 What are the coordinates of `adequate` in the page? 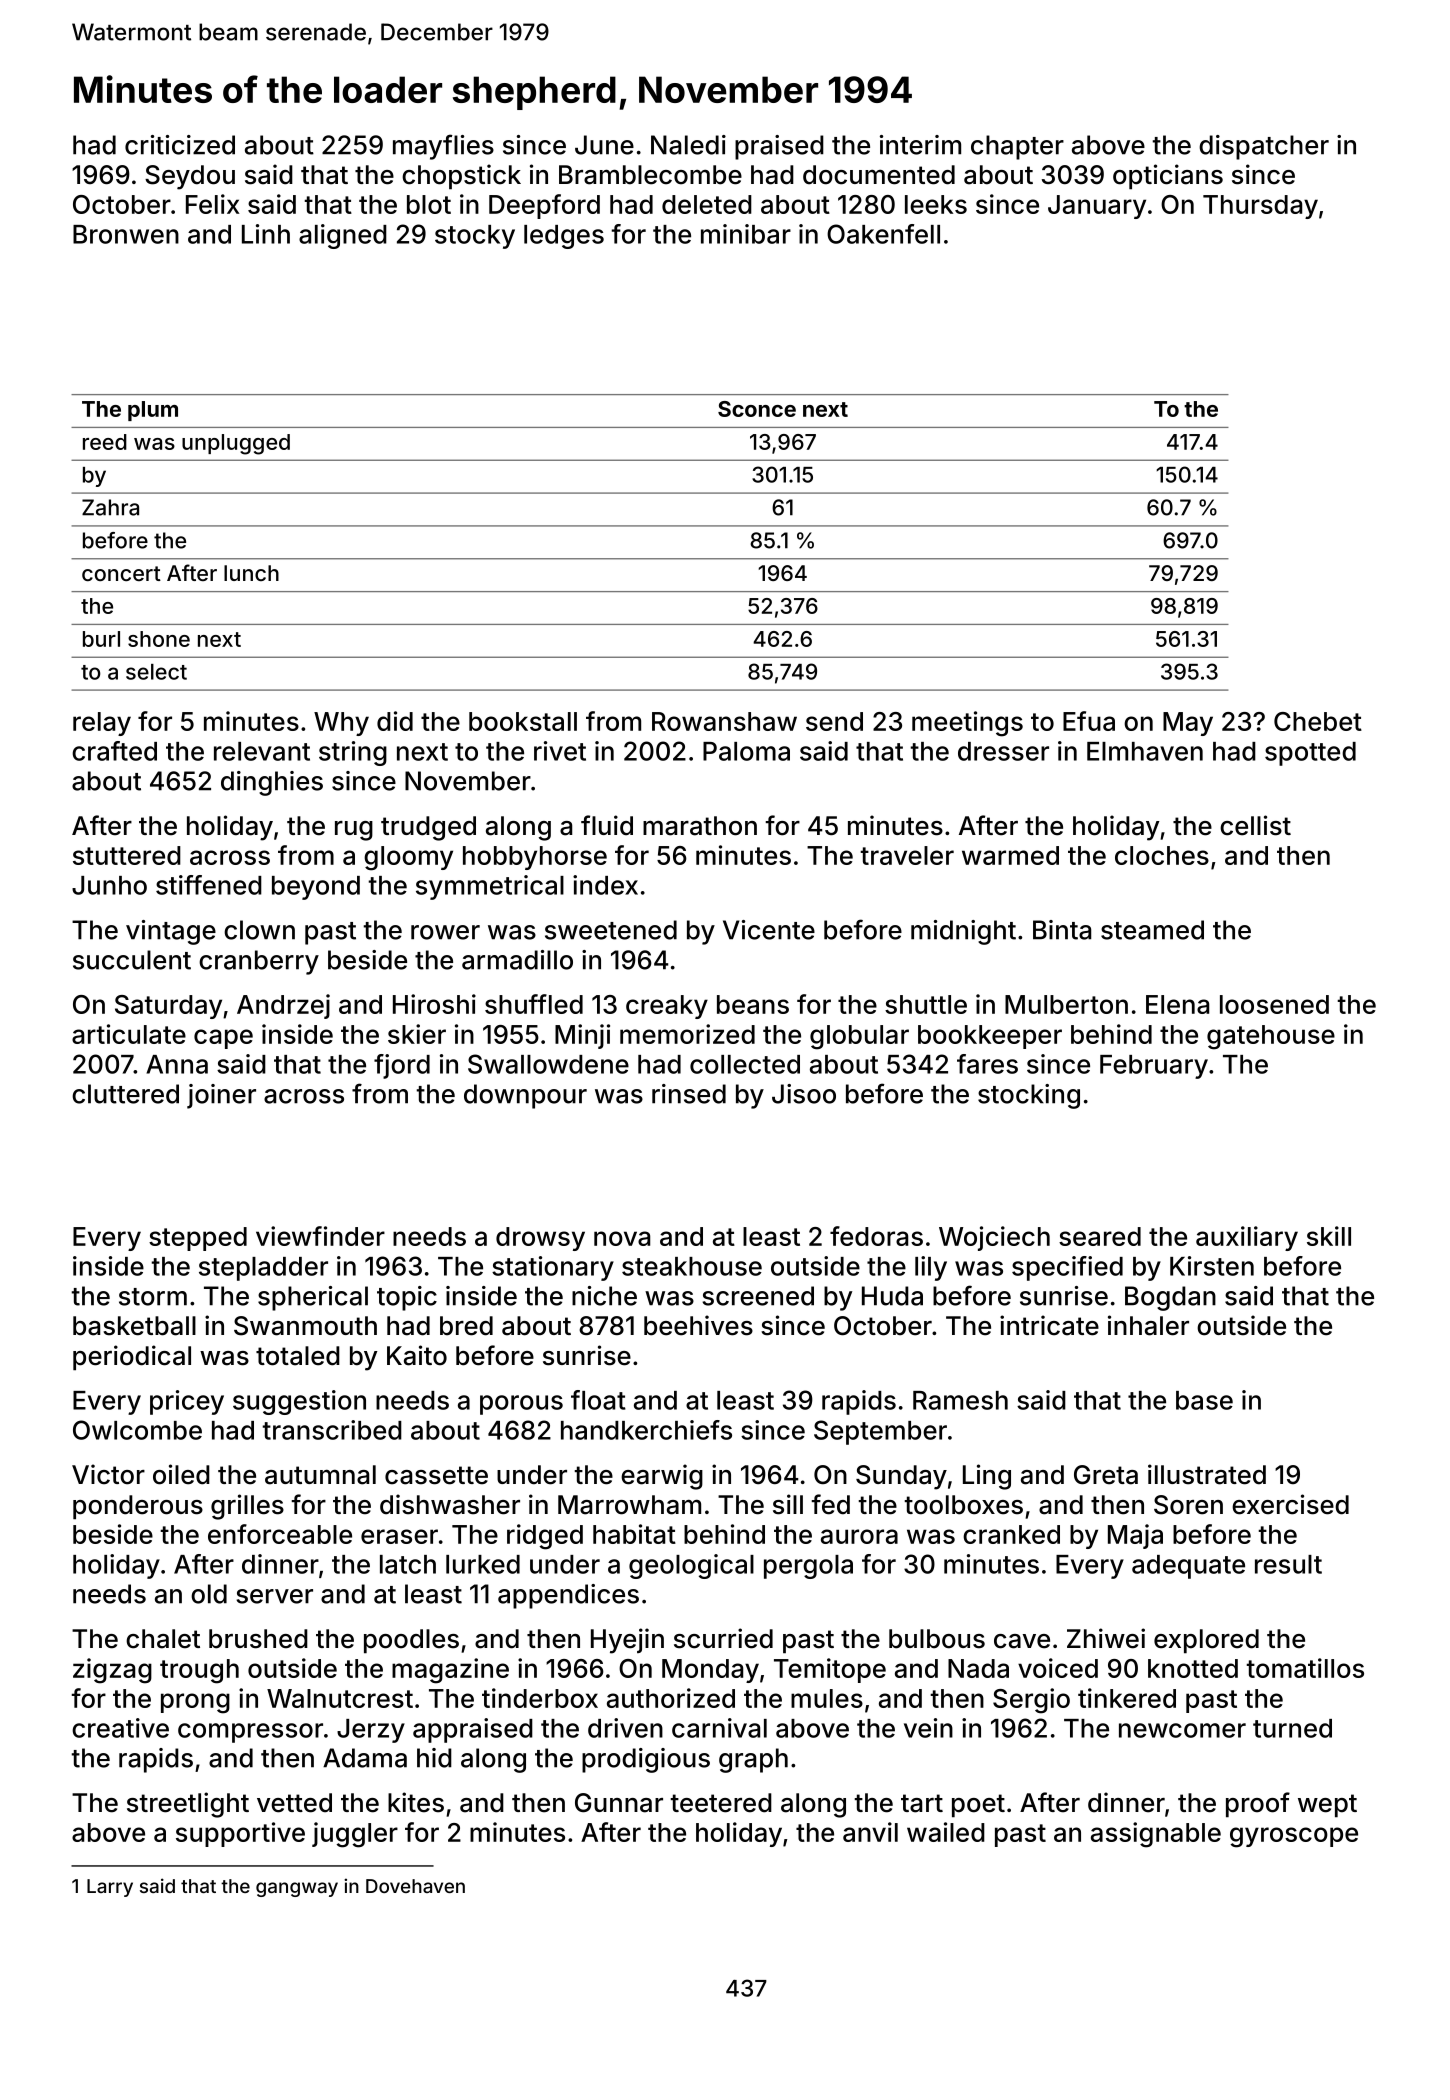 It's located at (1188, 1567).
